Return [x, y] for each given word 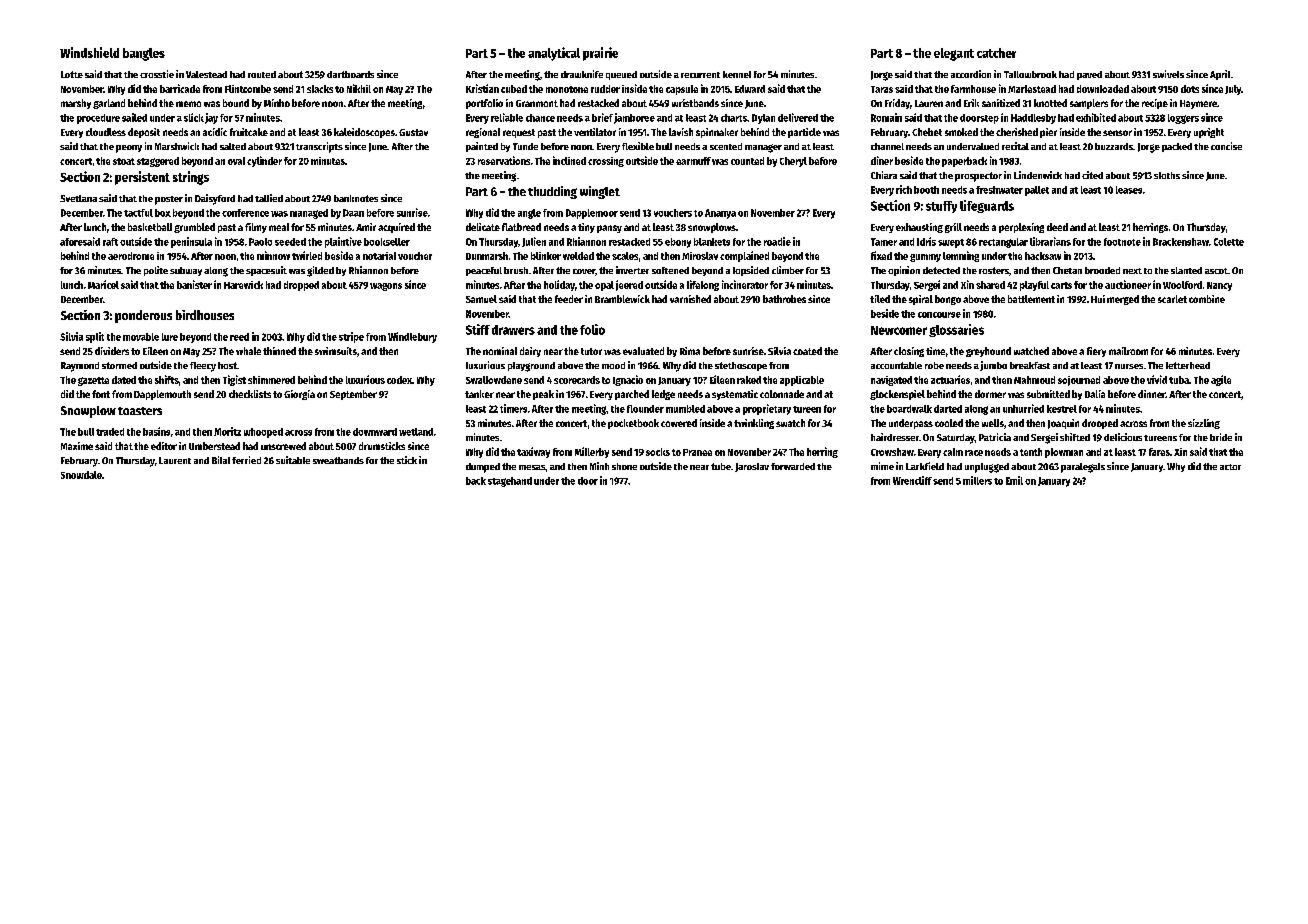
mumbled [685, 409]
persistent [142, 178]
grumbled [194, 228]
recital [1015, 146]
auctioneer [1128, 284]
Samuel [481, 299]
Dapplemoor [592, 214]
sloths [1167, 175]
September [353, 395]
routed [262, 74]
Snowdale [81, 475]
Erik [971, 103]
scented [726, 146]
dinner [1152, 394]
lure [170, 337]
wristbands [695, 103]
